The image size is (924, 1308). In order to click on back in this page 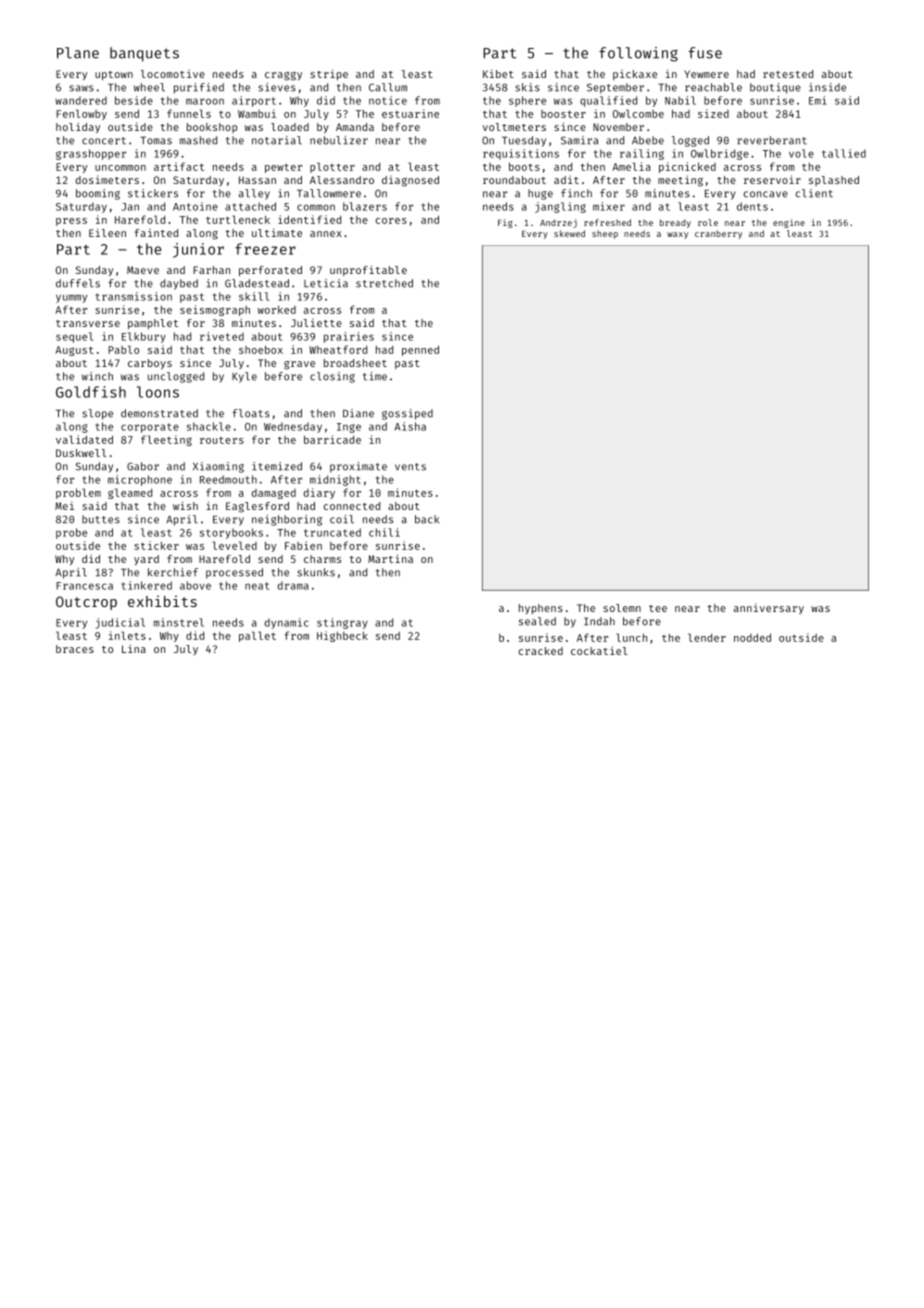, I will do `click(427, 519)`.
